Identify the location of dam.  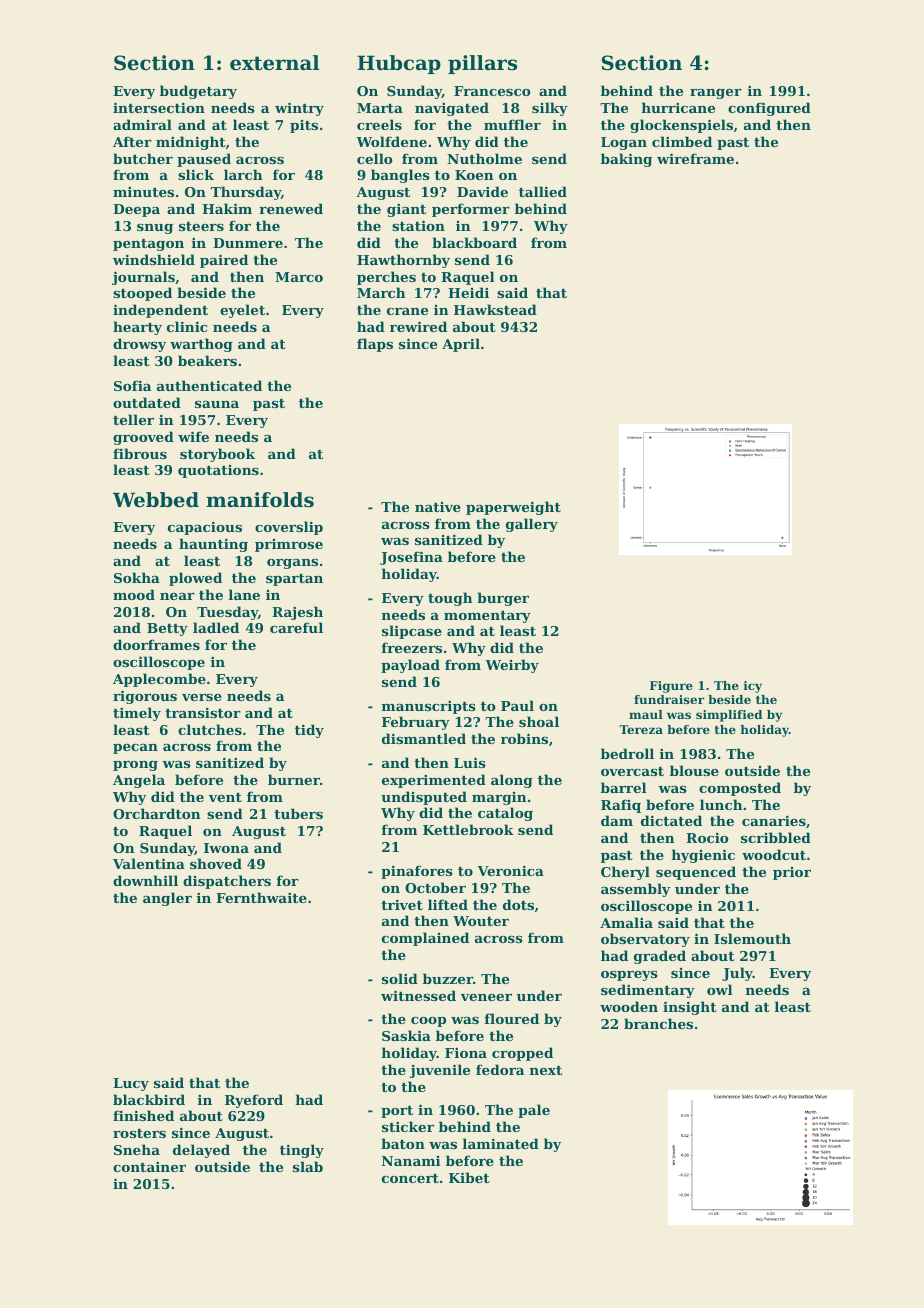
(617, 820).
